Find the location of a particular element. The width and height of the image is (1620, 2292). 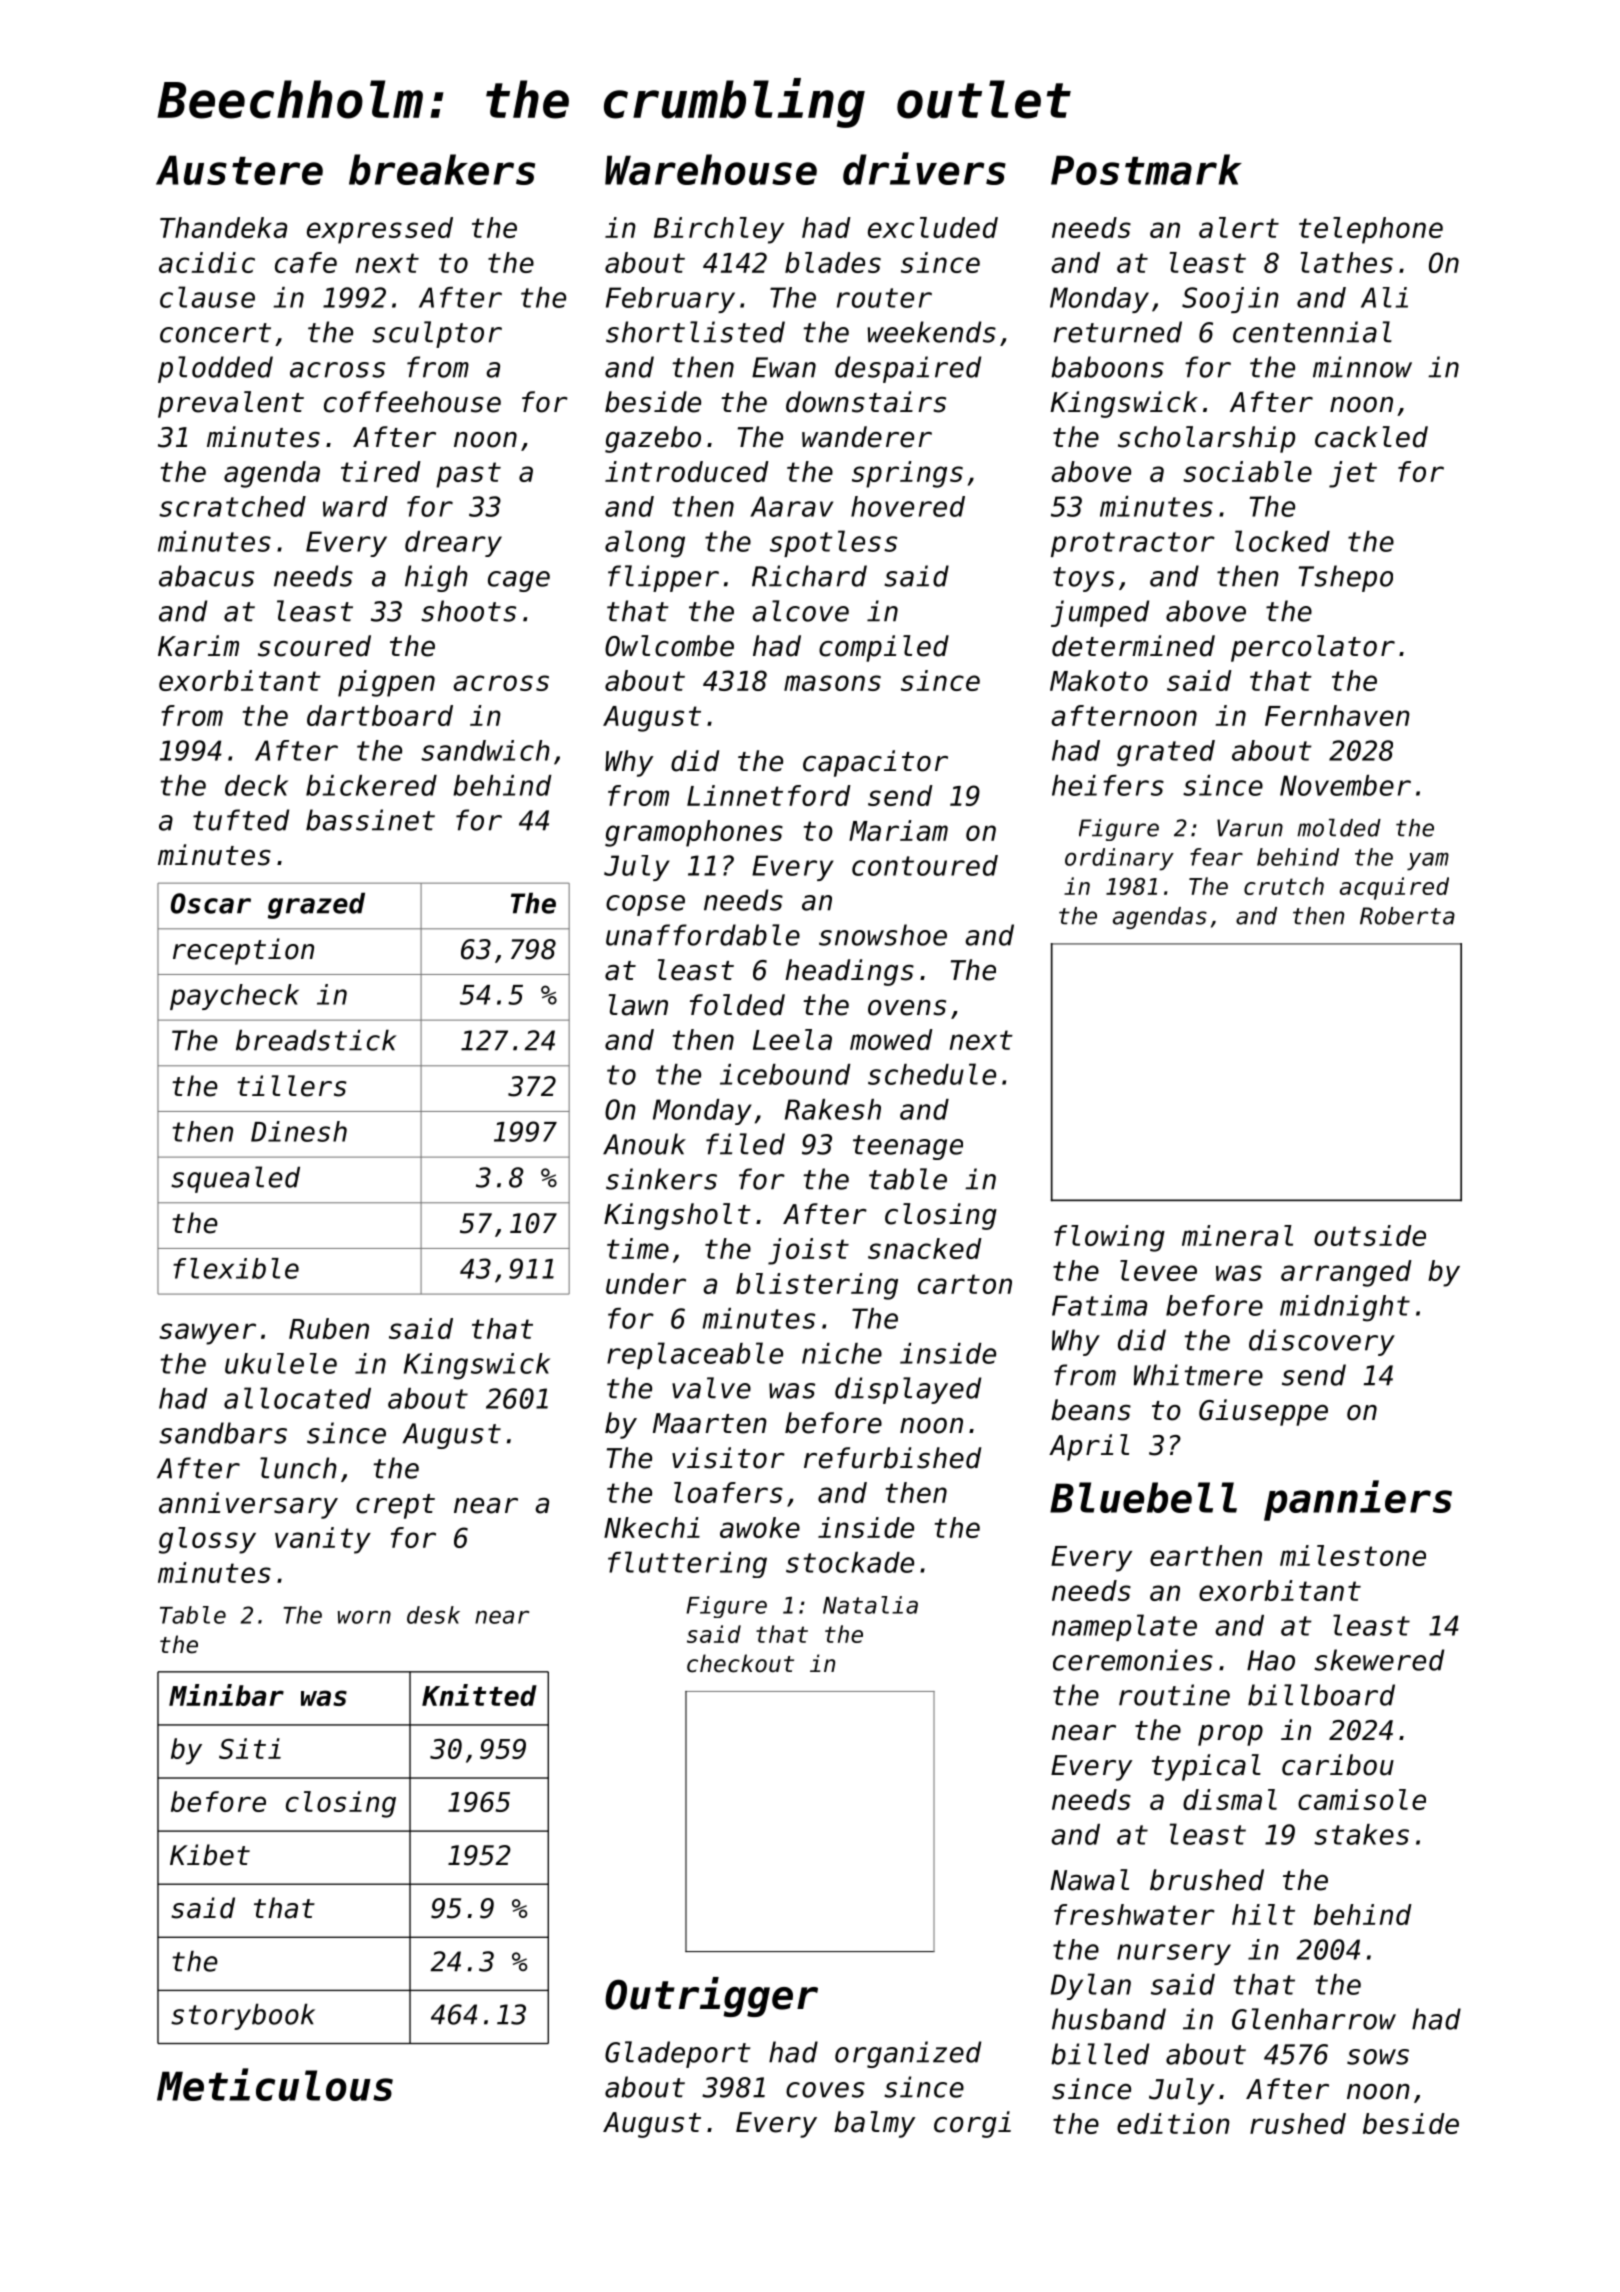

mineral is located at coordinates (1237, 1235).
